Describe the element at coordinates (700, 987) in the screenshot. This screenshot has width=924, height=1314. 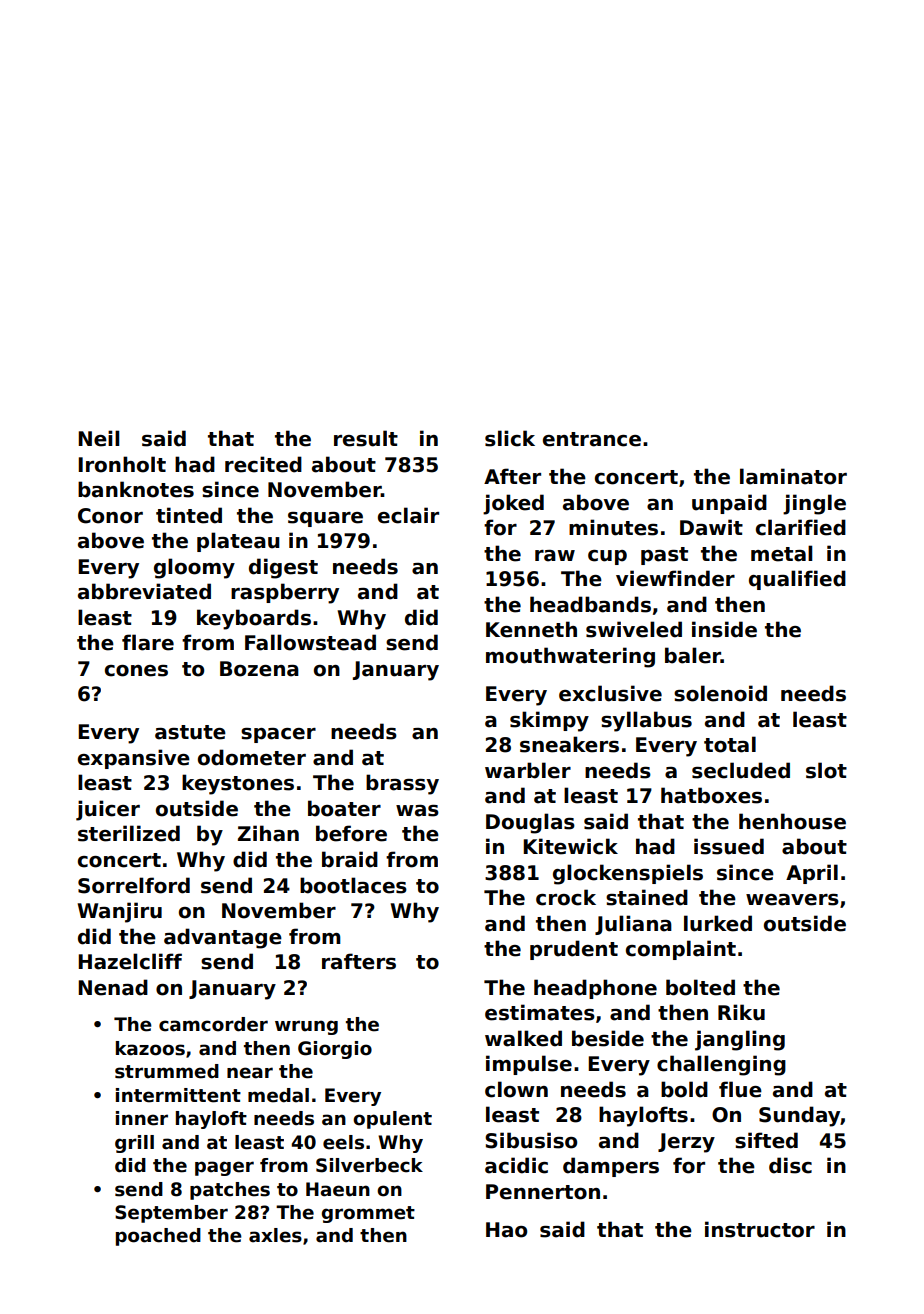
I see `bolted` at that location.
